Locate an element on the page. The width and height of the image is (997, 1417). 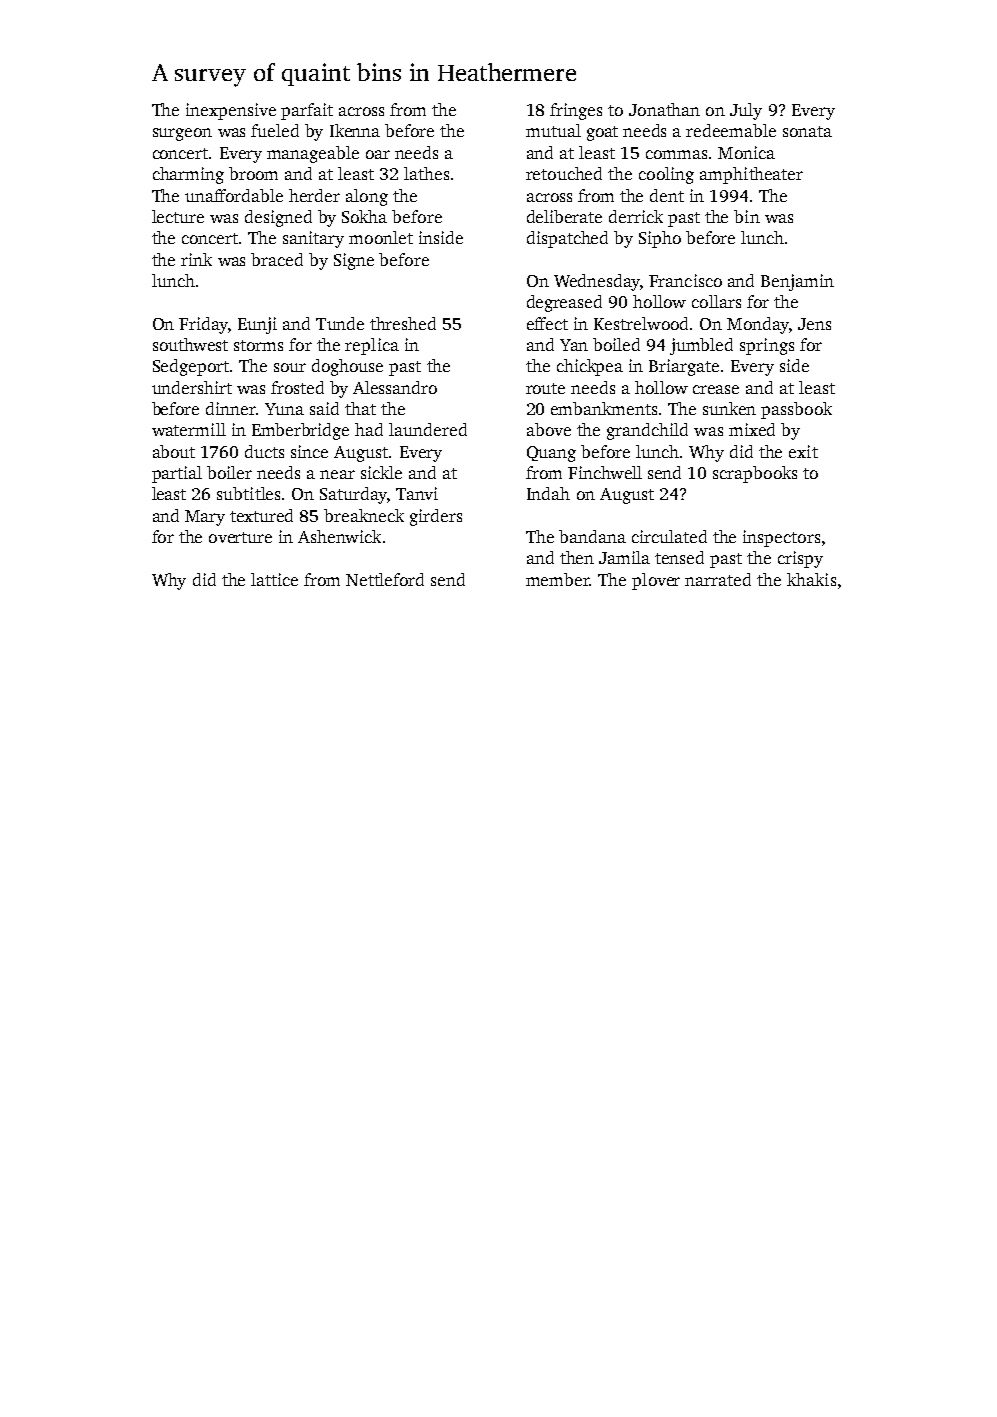
braced is located at coordinates (277, 259).
